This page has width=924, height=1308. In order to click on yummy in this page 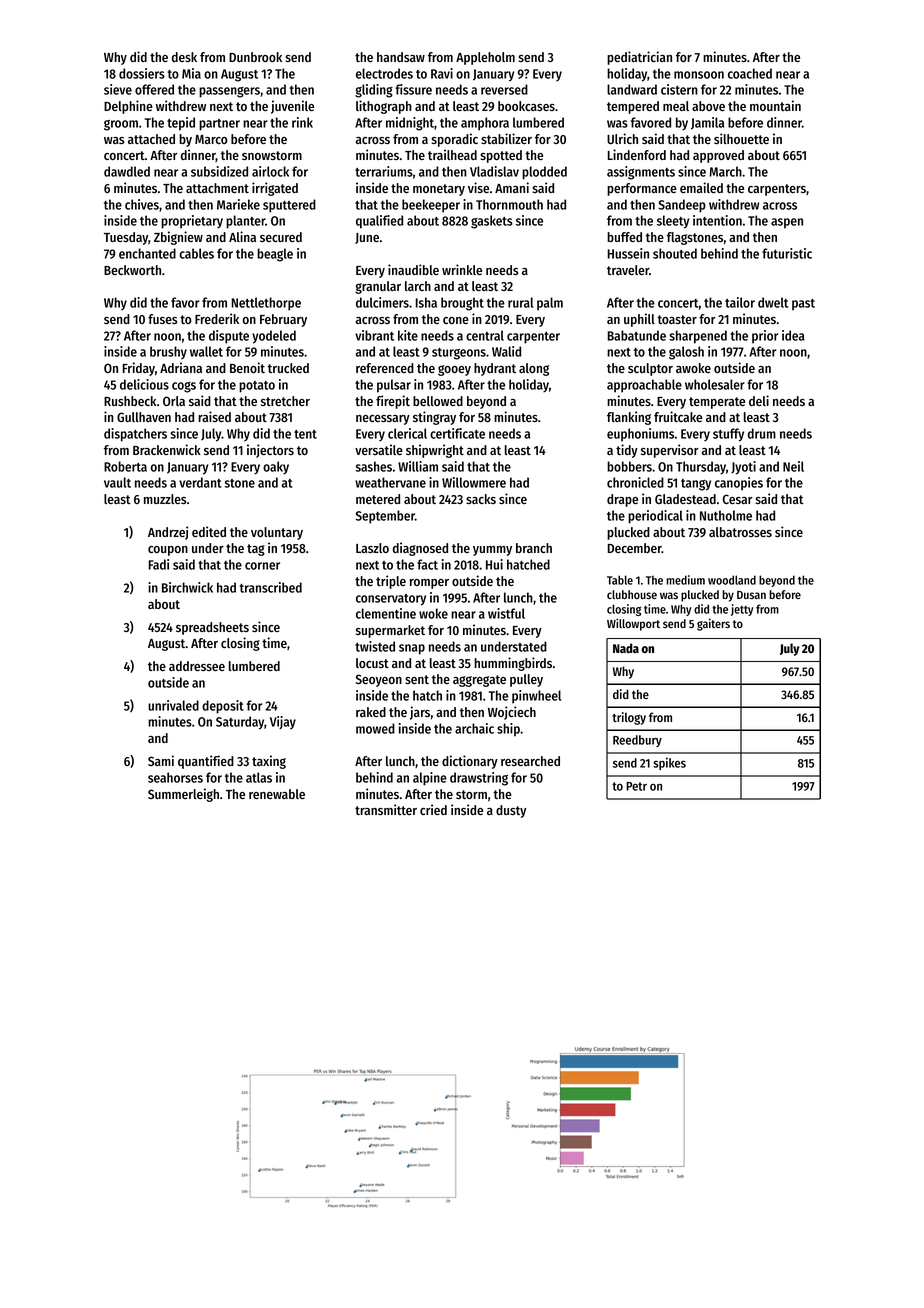, I will do `click(492, 551)`.
